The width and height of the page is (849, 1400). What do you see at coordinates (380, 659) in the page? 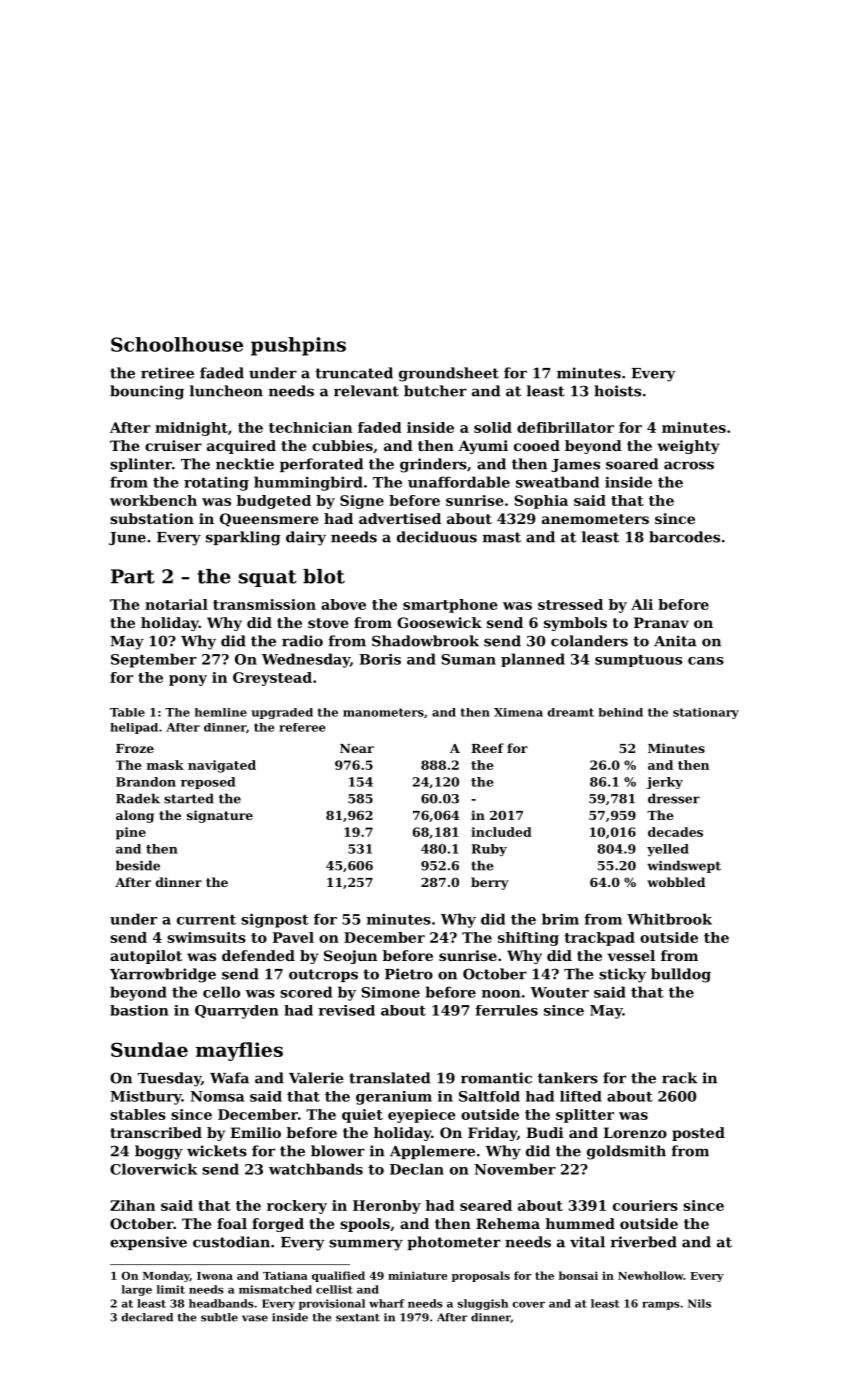
I see `Boris` at bounding box center [380, 659].
